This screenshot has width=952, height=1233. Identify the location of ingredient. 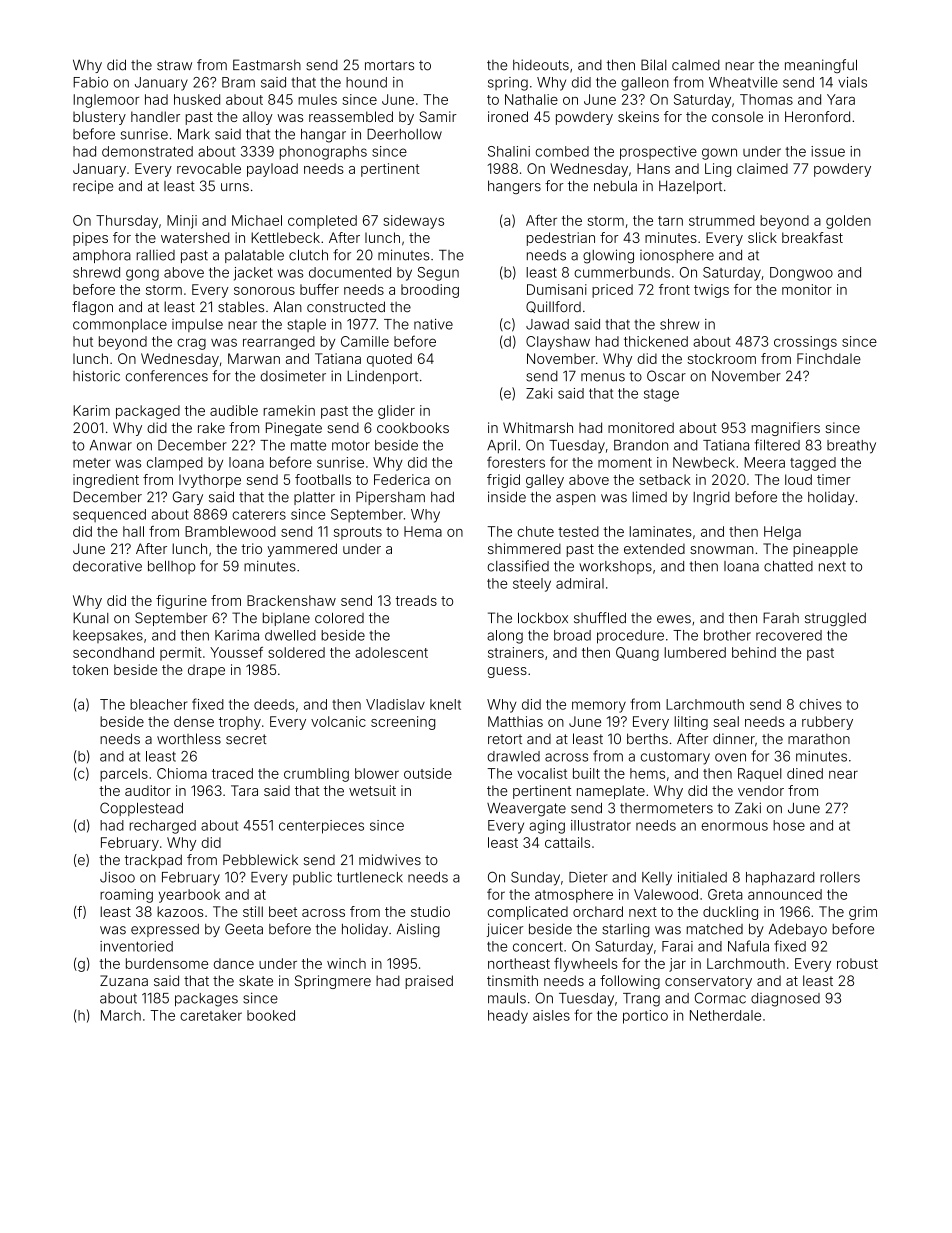
(106, 481).
